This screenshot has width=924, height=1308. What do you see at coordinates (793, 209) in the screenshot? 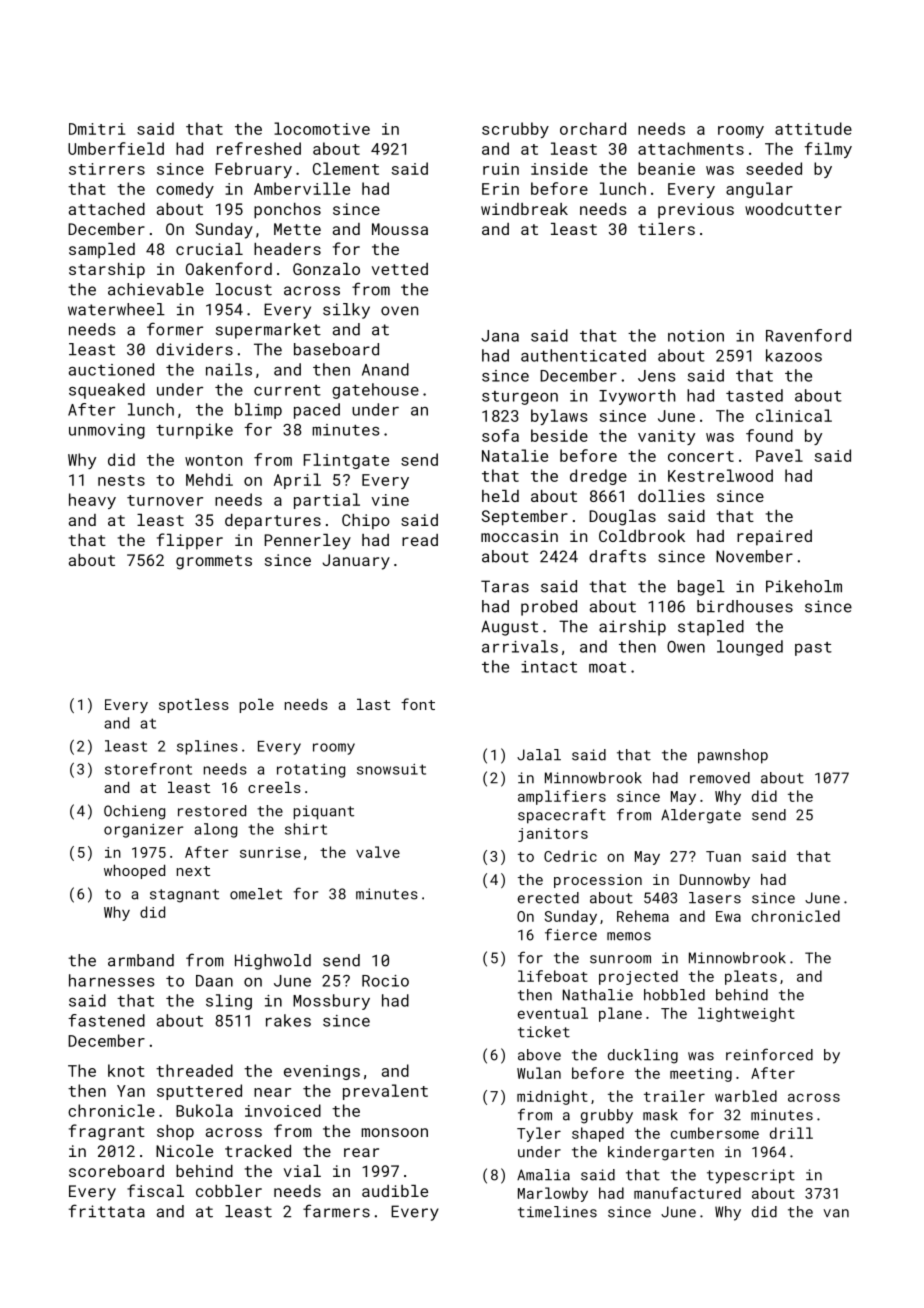
I see `woodcutter` at bounding box center [793, 209].
